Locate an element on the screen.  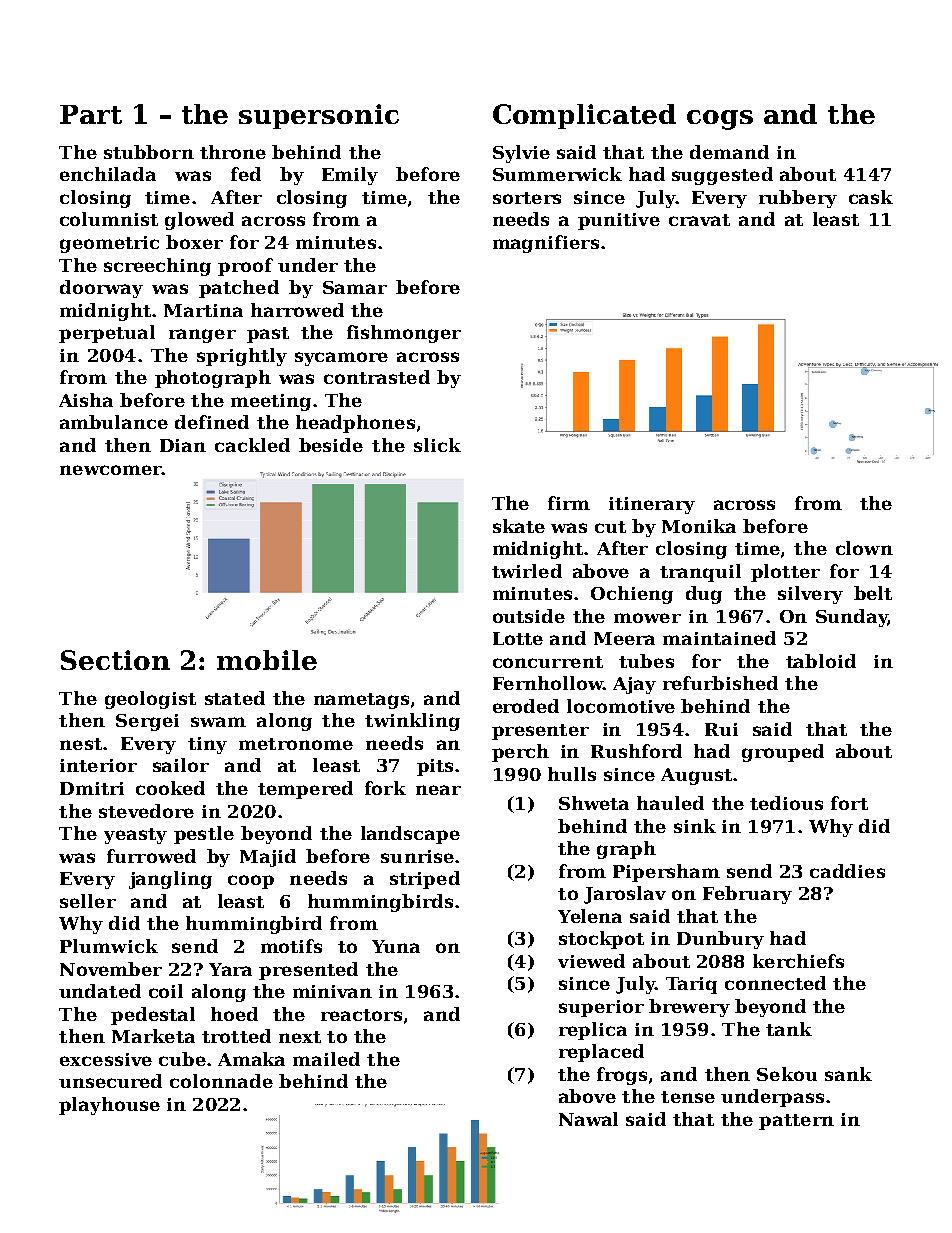
patched is located at coordinates (239, 289).
